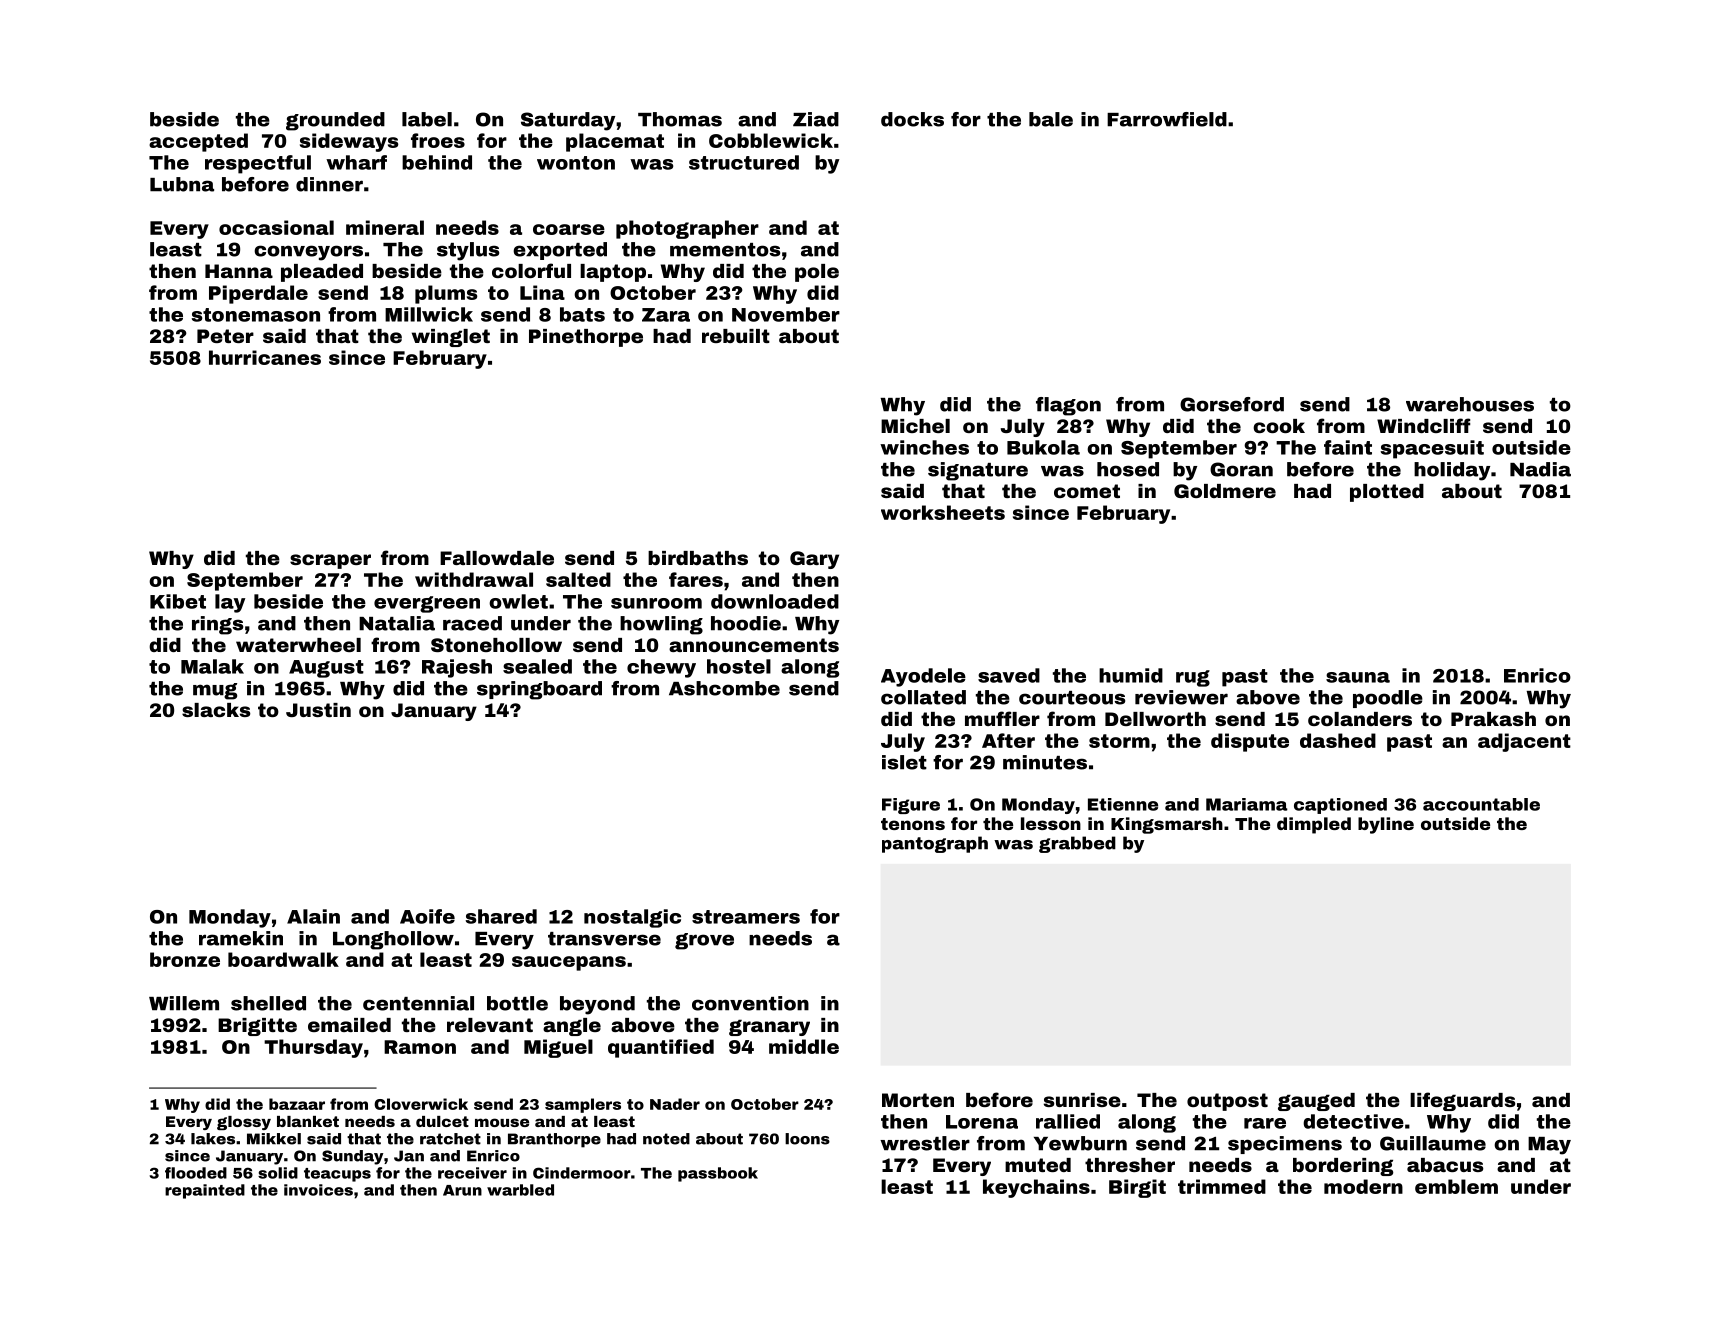 This image has width=1720, height=1329. I want to click on chewy, so click(661, 668).
